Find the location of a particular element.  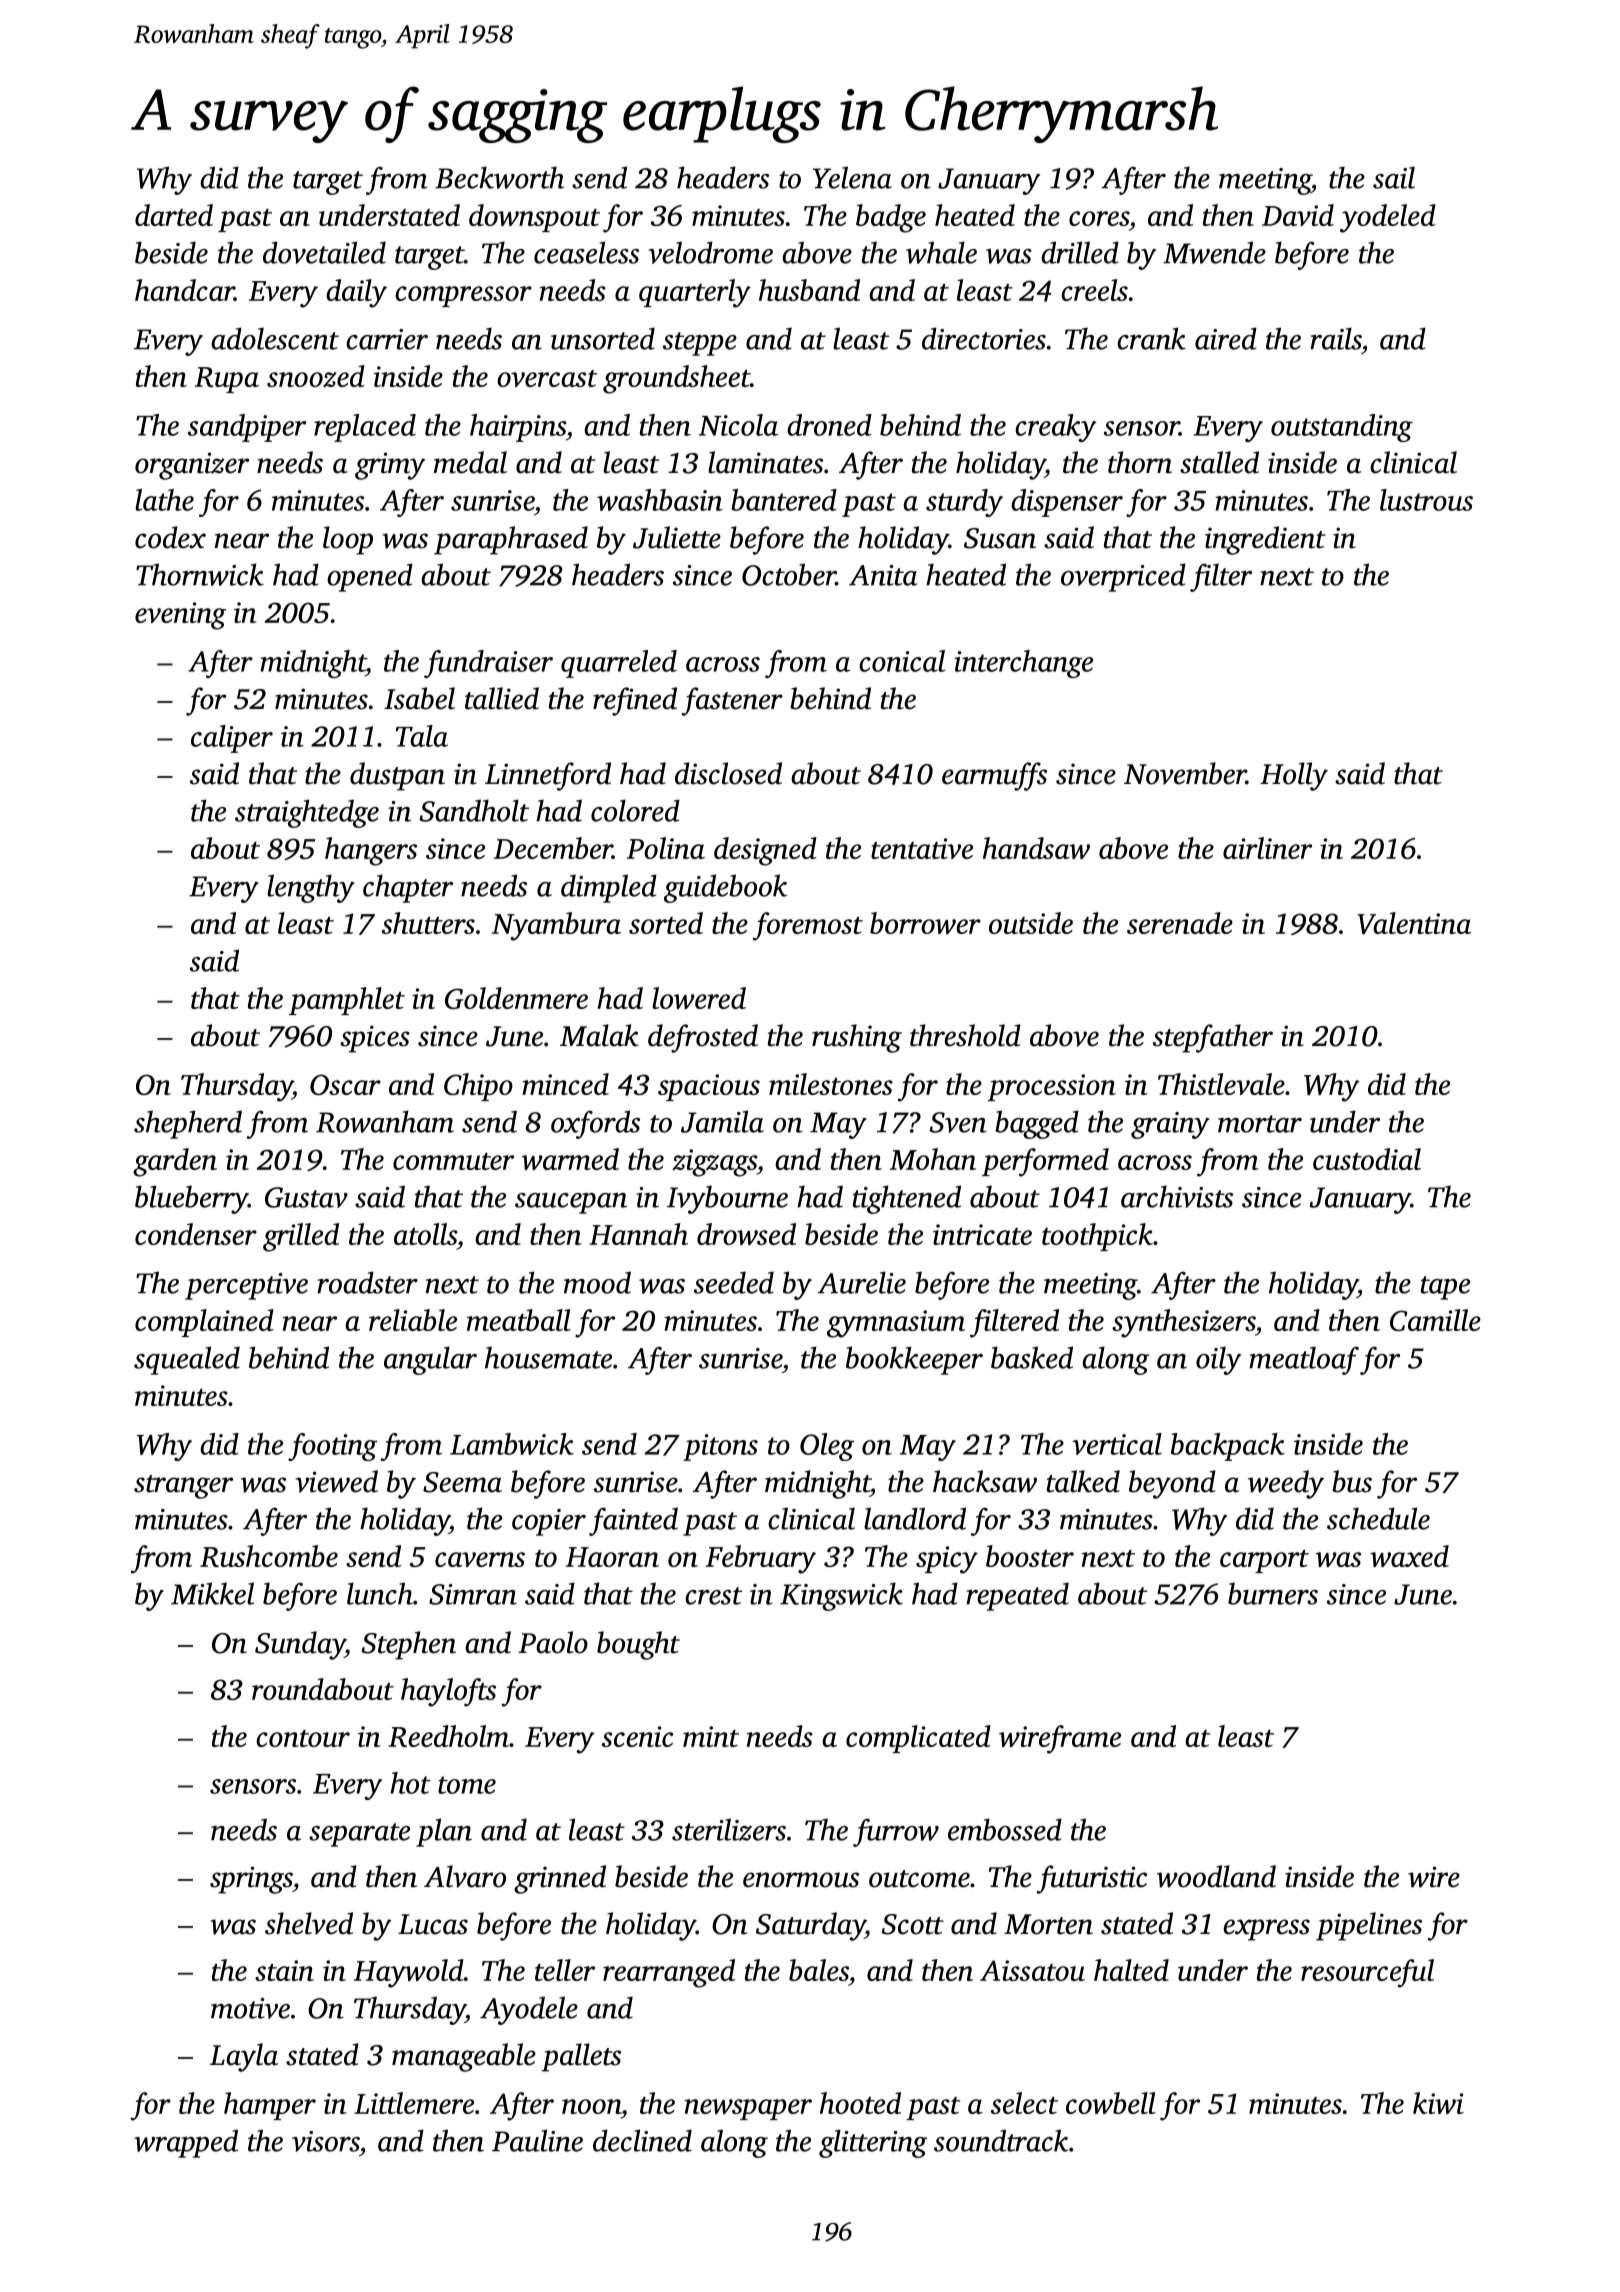

sail is located at coordinates (1394, 177).
